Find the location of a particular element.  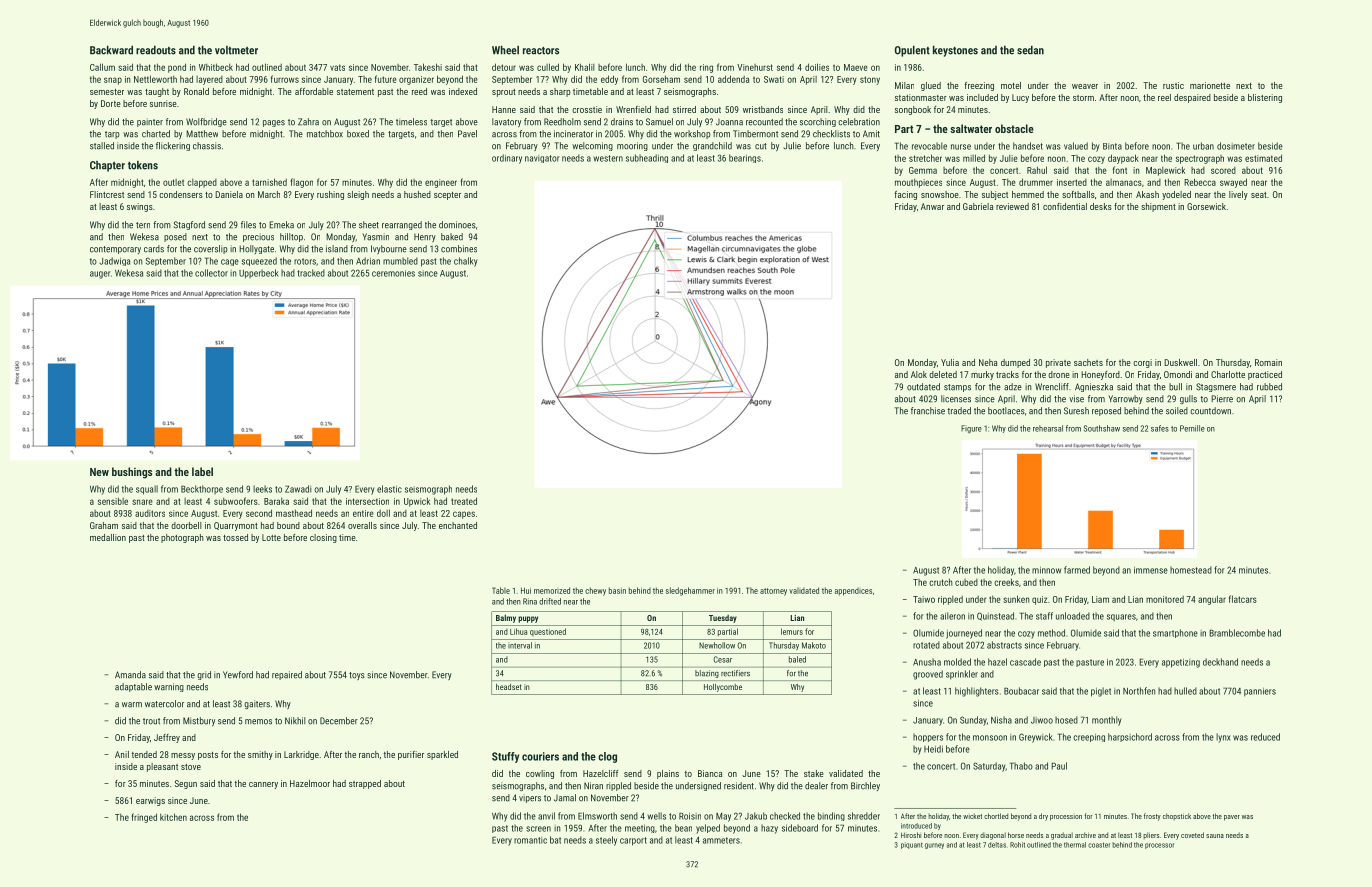

desks is located at coordinates (1101, 206).
